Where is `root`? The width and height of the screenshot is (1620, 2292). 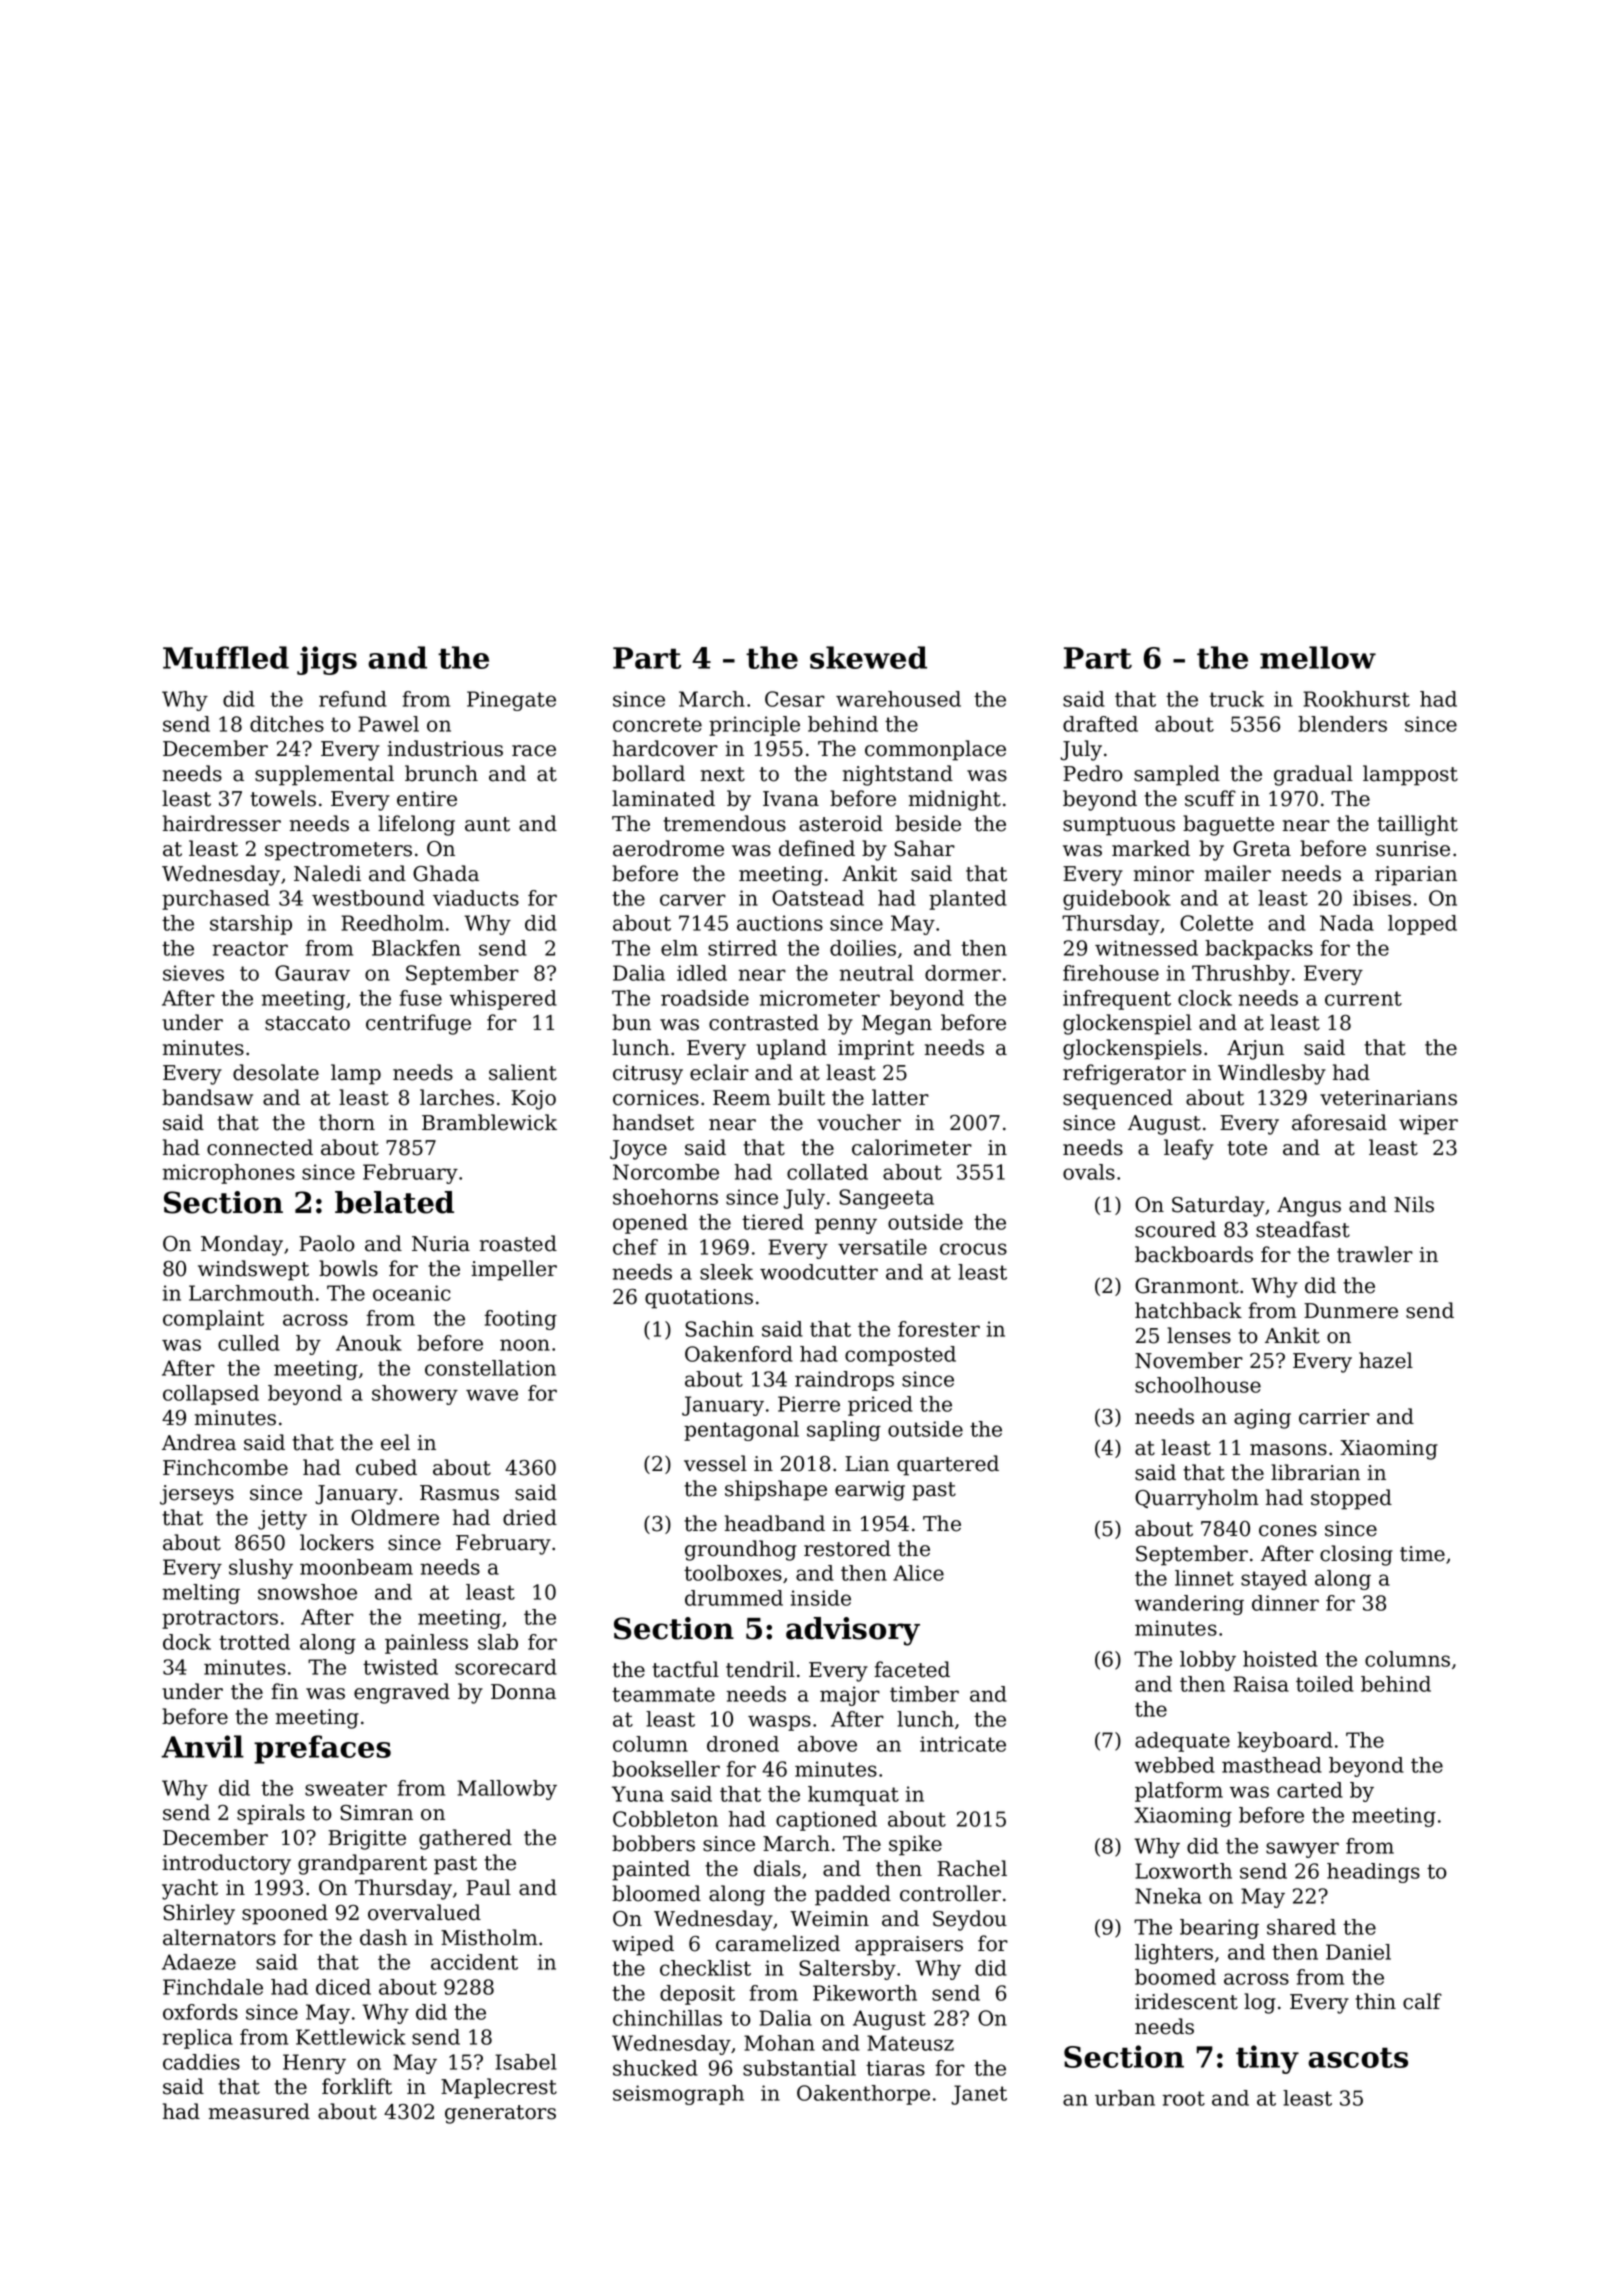
root is located at coordinates (1183, 2098).
